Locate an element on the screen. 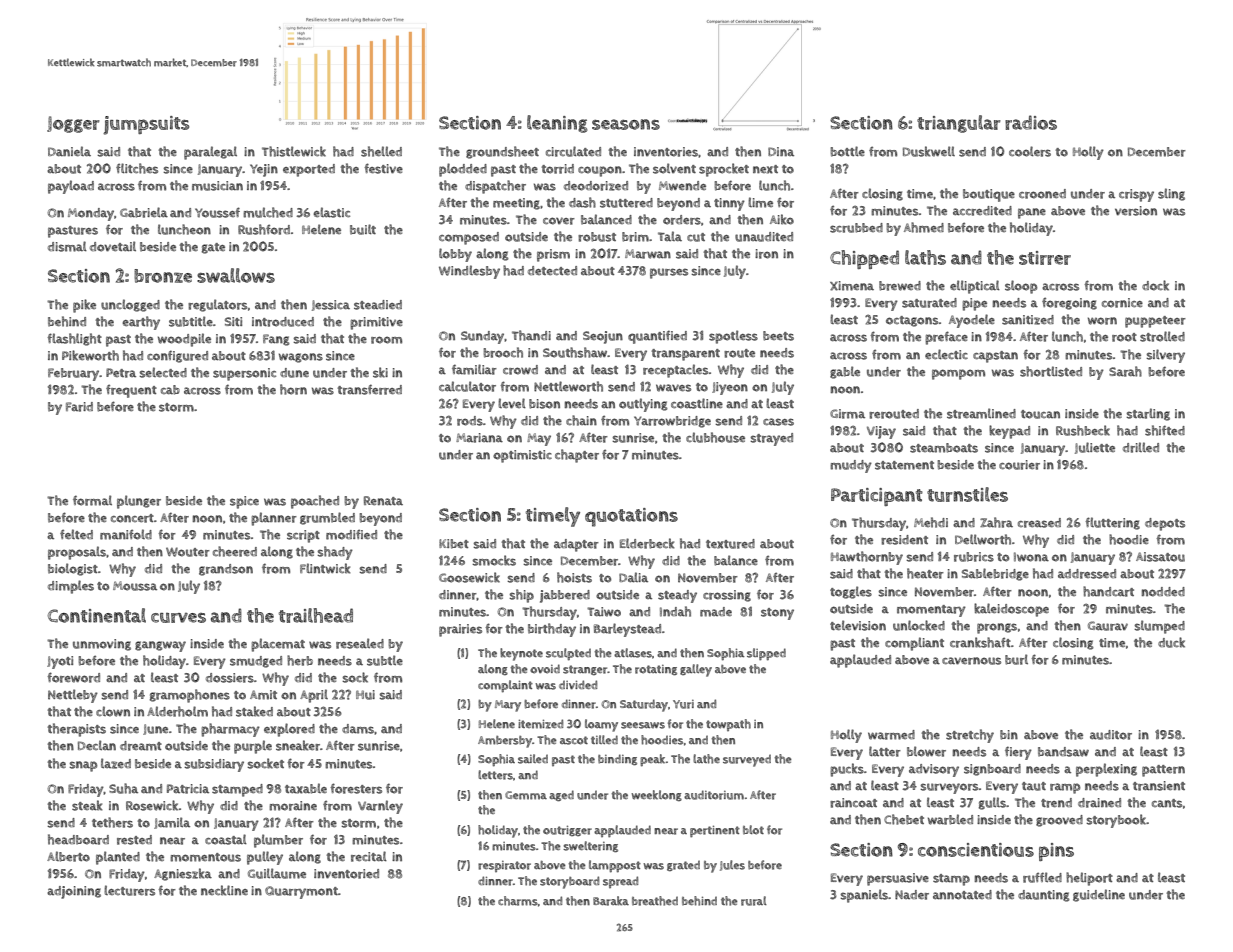 The width and height of the screenshot is (1233, 952). Vijay is located at coordinates (881, 432).
